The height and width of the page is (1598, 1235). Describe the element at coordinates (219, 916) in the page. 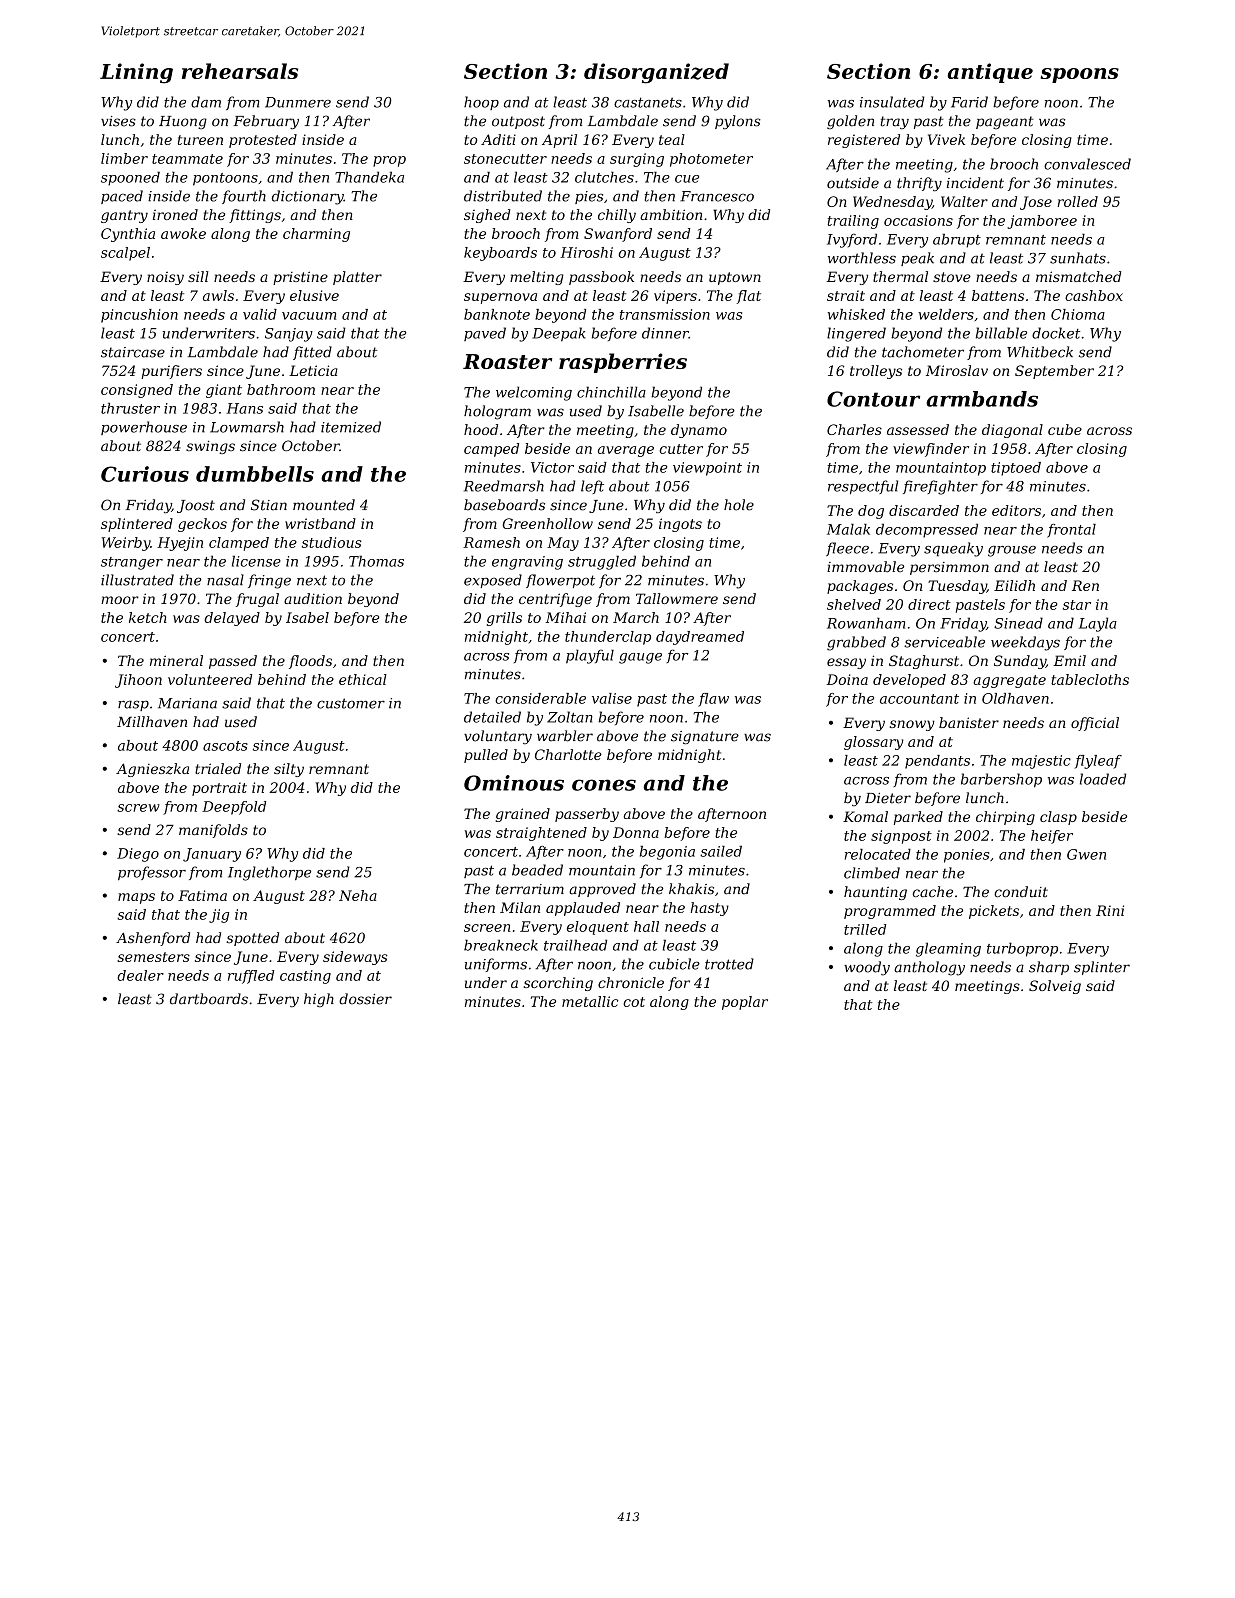

I see `jig` at that location.
